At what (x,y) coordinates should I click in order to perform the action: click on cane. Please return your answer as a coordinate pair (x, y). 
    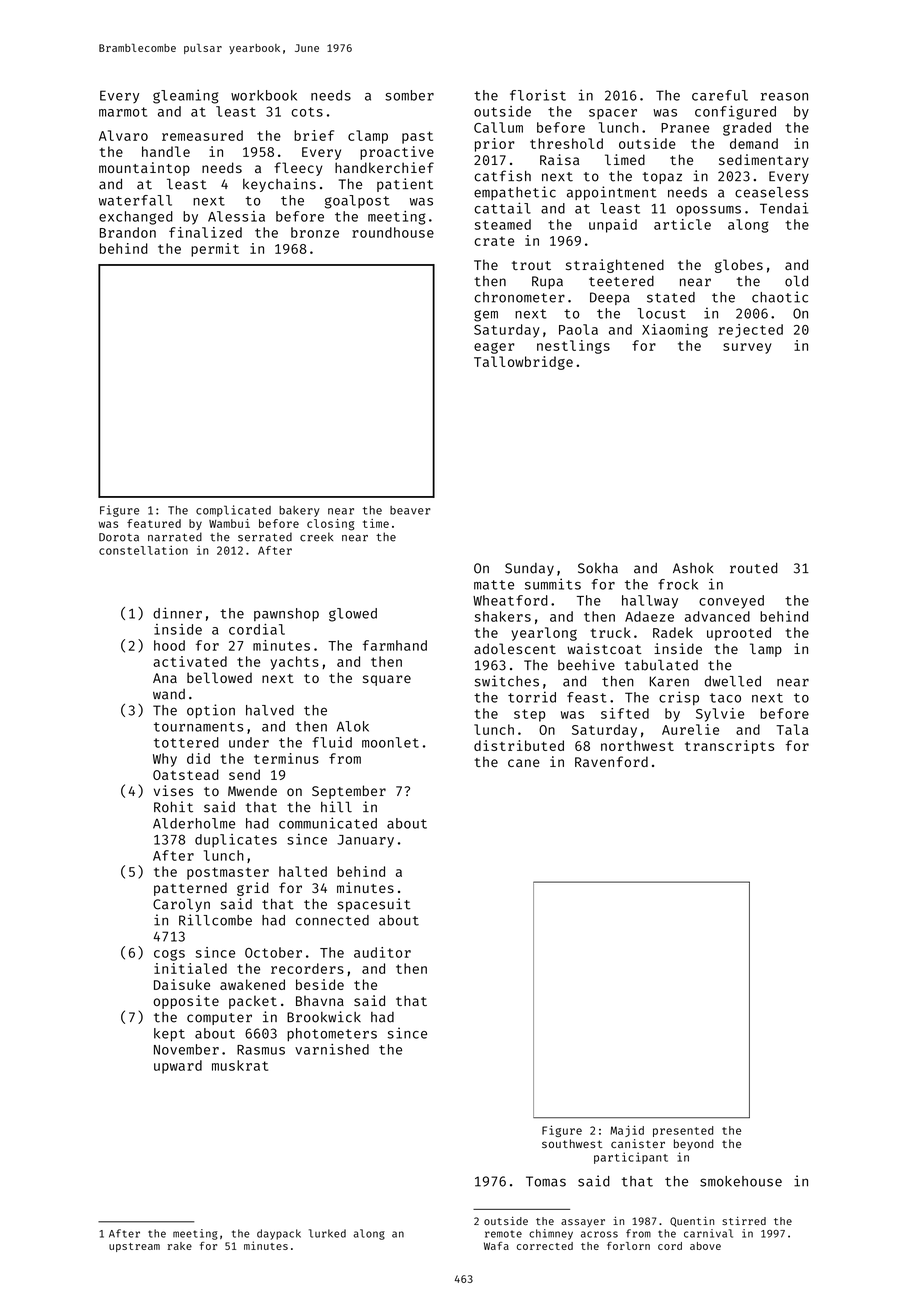
    Looking at the image, I should click on (524, 763).
